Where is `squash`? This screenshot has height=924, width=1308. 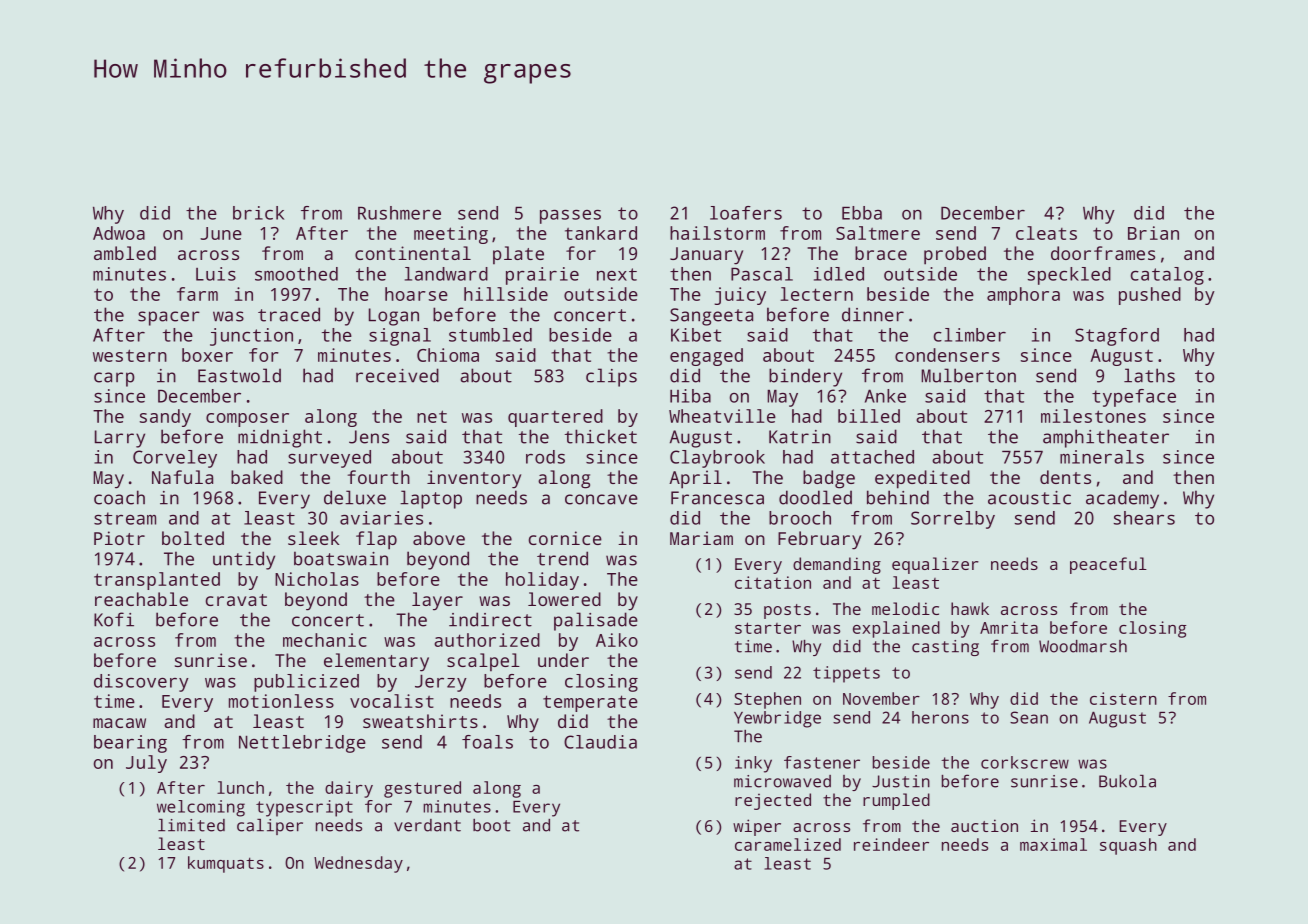 squash is located at coordinates (1128, 846).
